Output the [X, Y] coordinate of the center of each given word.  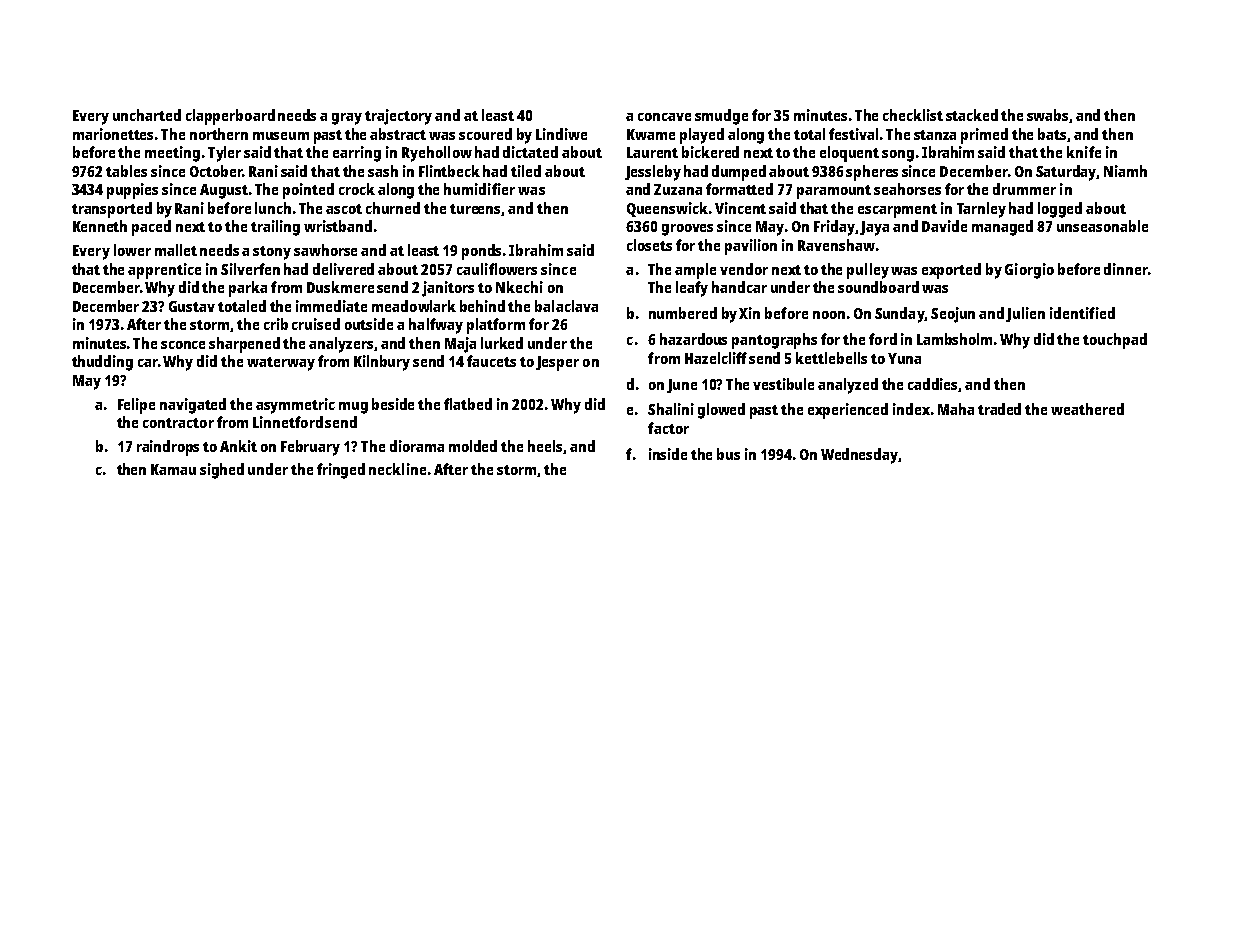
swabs [1047, 115]
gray [347, 119]
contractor [178, 423]
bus [728, 454]
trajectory [398, 117]
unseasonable [1102, 226]
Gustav [192, 306]
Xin [749, 313]
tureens [476, 210]
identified [1082, 313]
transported [112, 210]
